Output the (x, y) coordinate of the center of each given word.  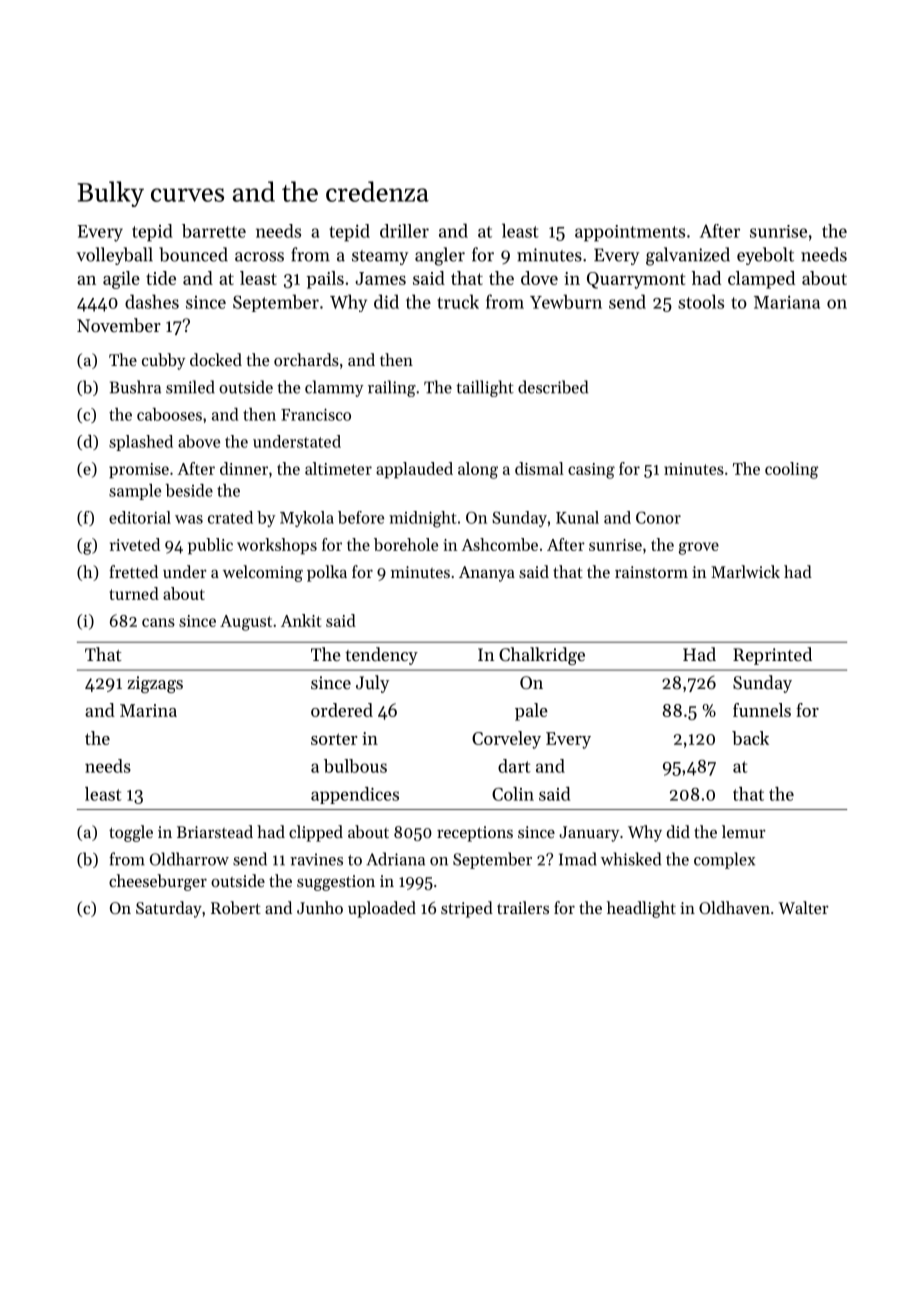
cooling (792, 470)
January (589, 834)
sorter (334, 739)
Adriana (395, 859)
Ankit (301, 620)
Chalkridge (542, 656)
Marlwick (745, 571)
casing (591, 471)
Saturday (169, 909)
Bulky (110, 194)
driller (404, 231)
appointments (630, 233)
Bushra (135, 387)
